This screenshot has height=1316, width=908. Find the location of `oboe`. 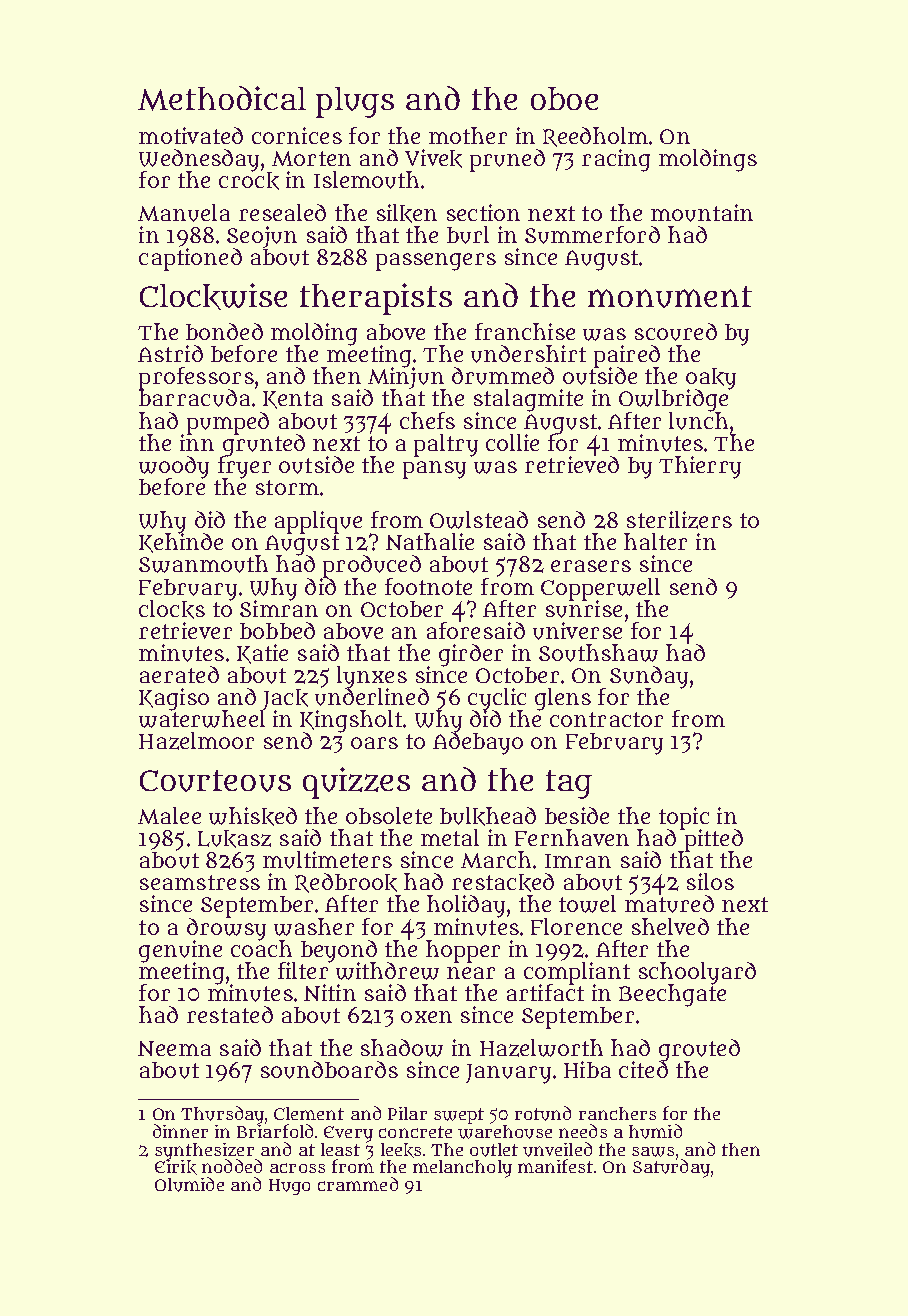

oboe is located at coordinates (564, 98).
